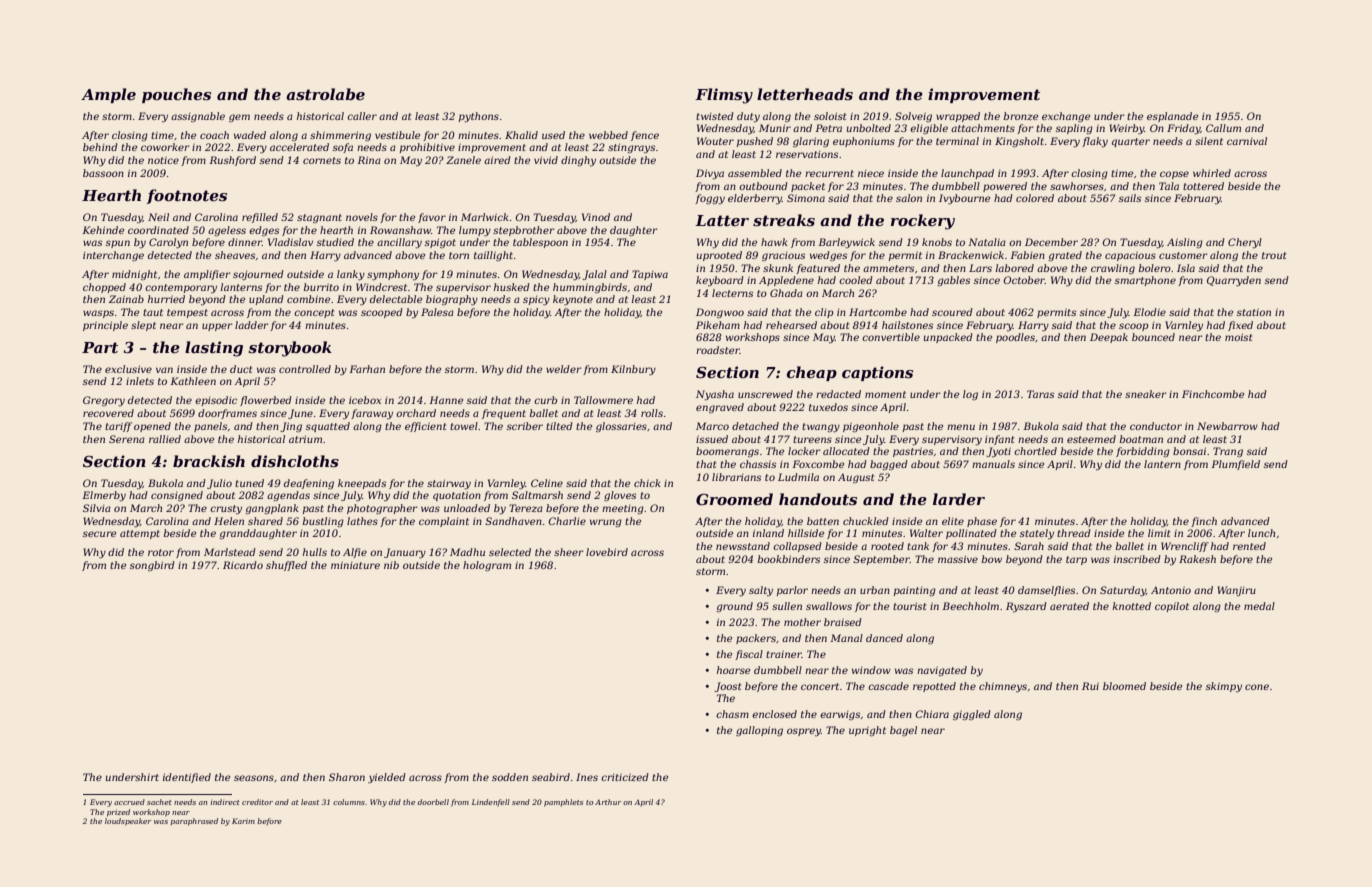 This screenshot has width=1372, height=887. I want to click on bronze, so click(1021, 116).
